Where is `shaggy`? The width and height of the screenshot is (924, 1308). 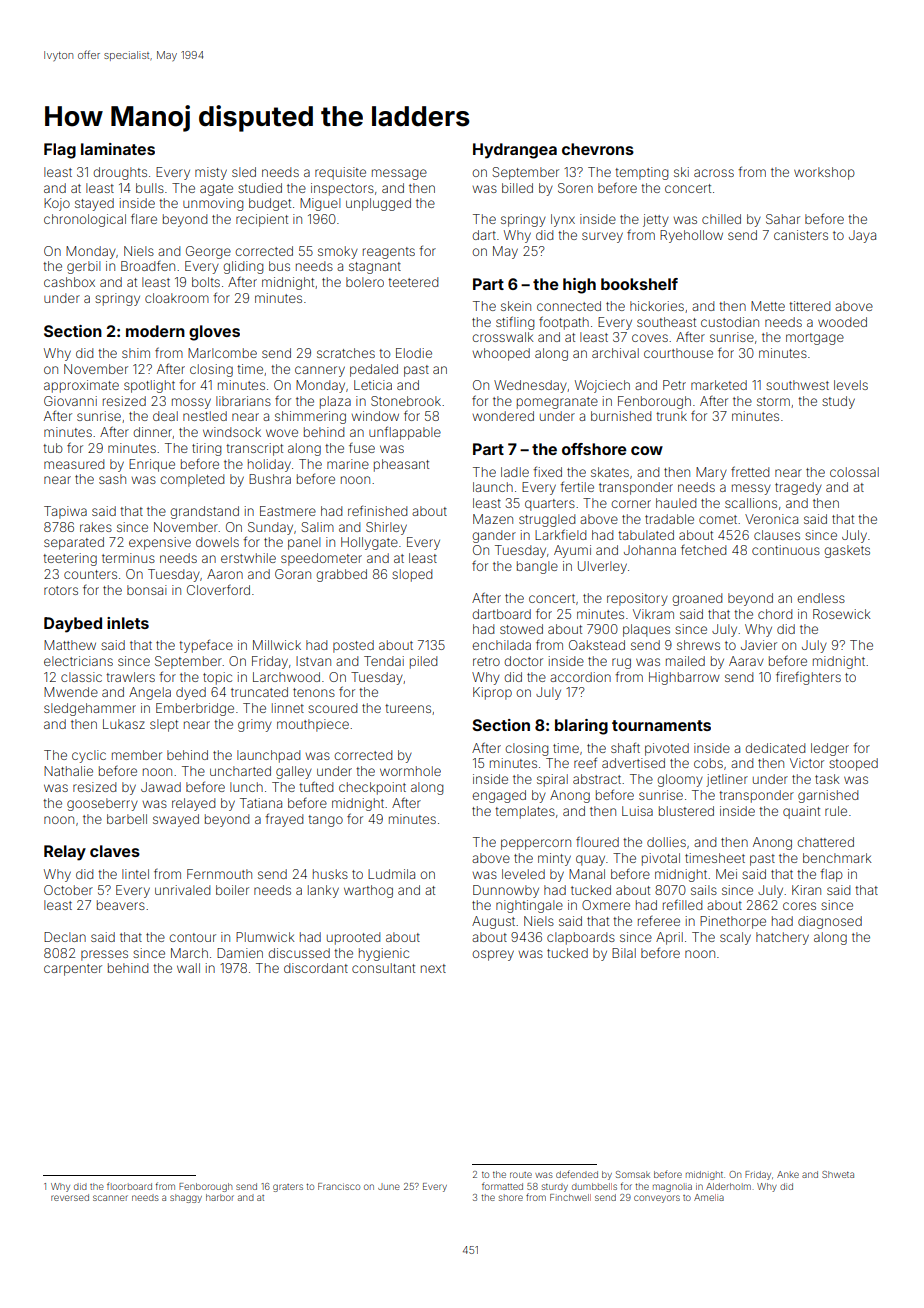 shaggy is located at coordinates (186, 1198).
